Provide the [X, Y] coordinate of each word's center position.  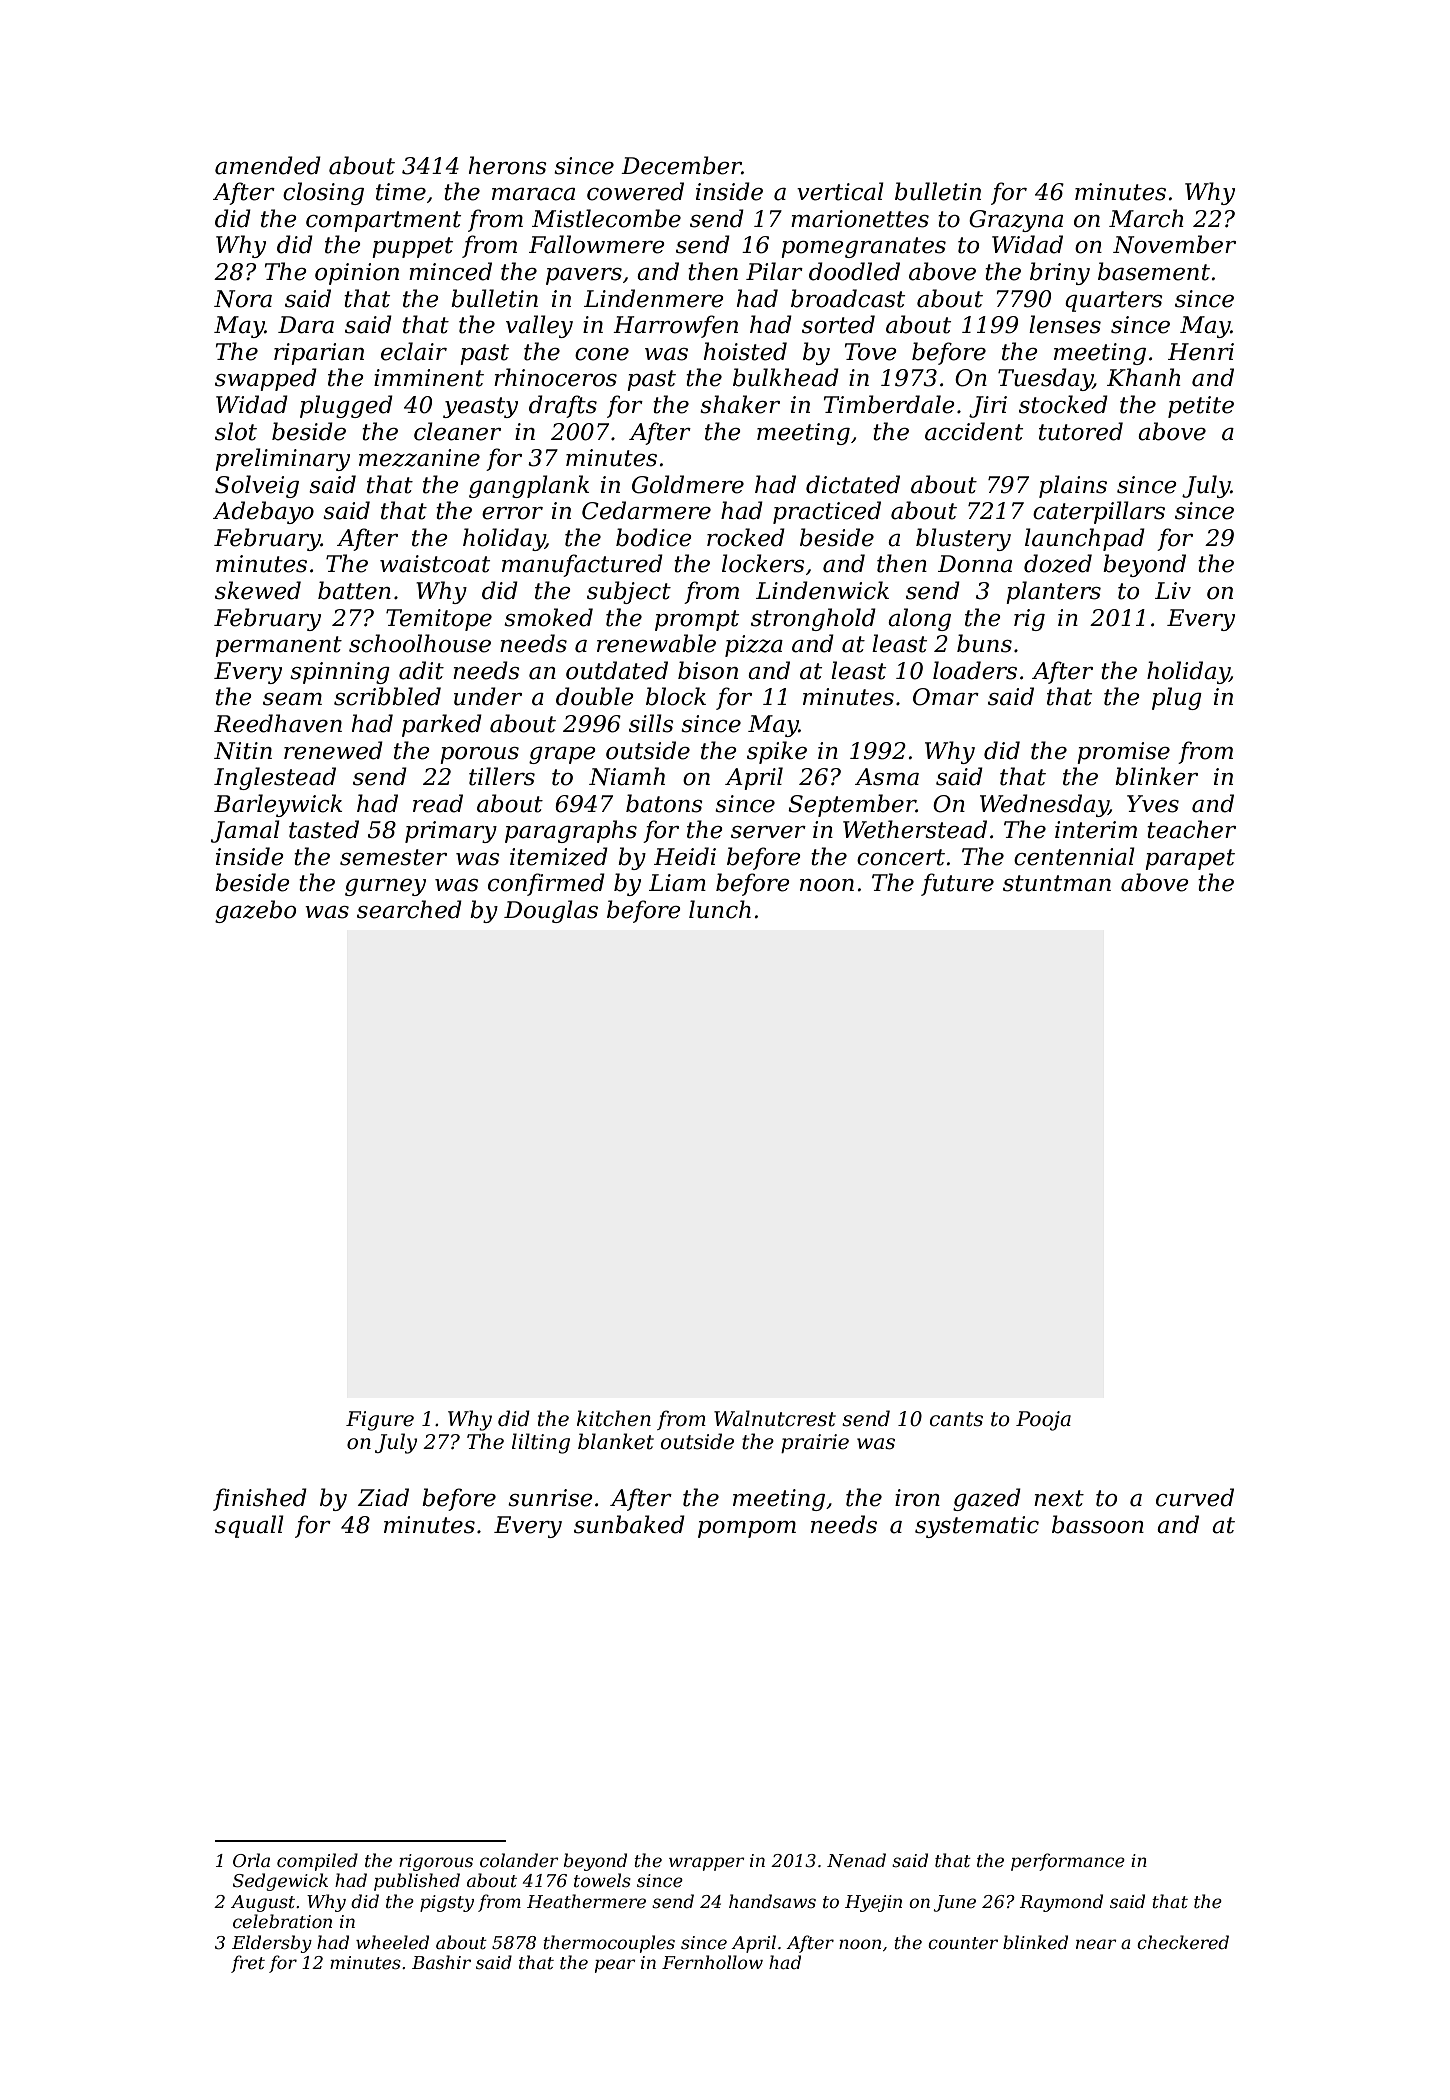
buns [984, 643]
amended [268, 165]
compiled [317, 1862]
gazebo [255, 911]
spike [777, 752]
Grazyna [1016, 221]
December [681, 165]
